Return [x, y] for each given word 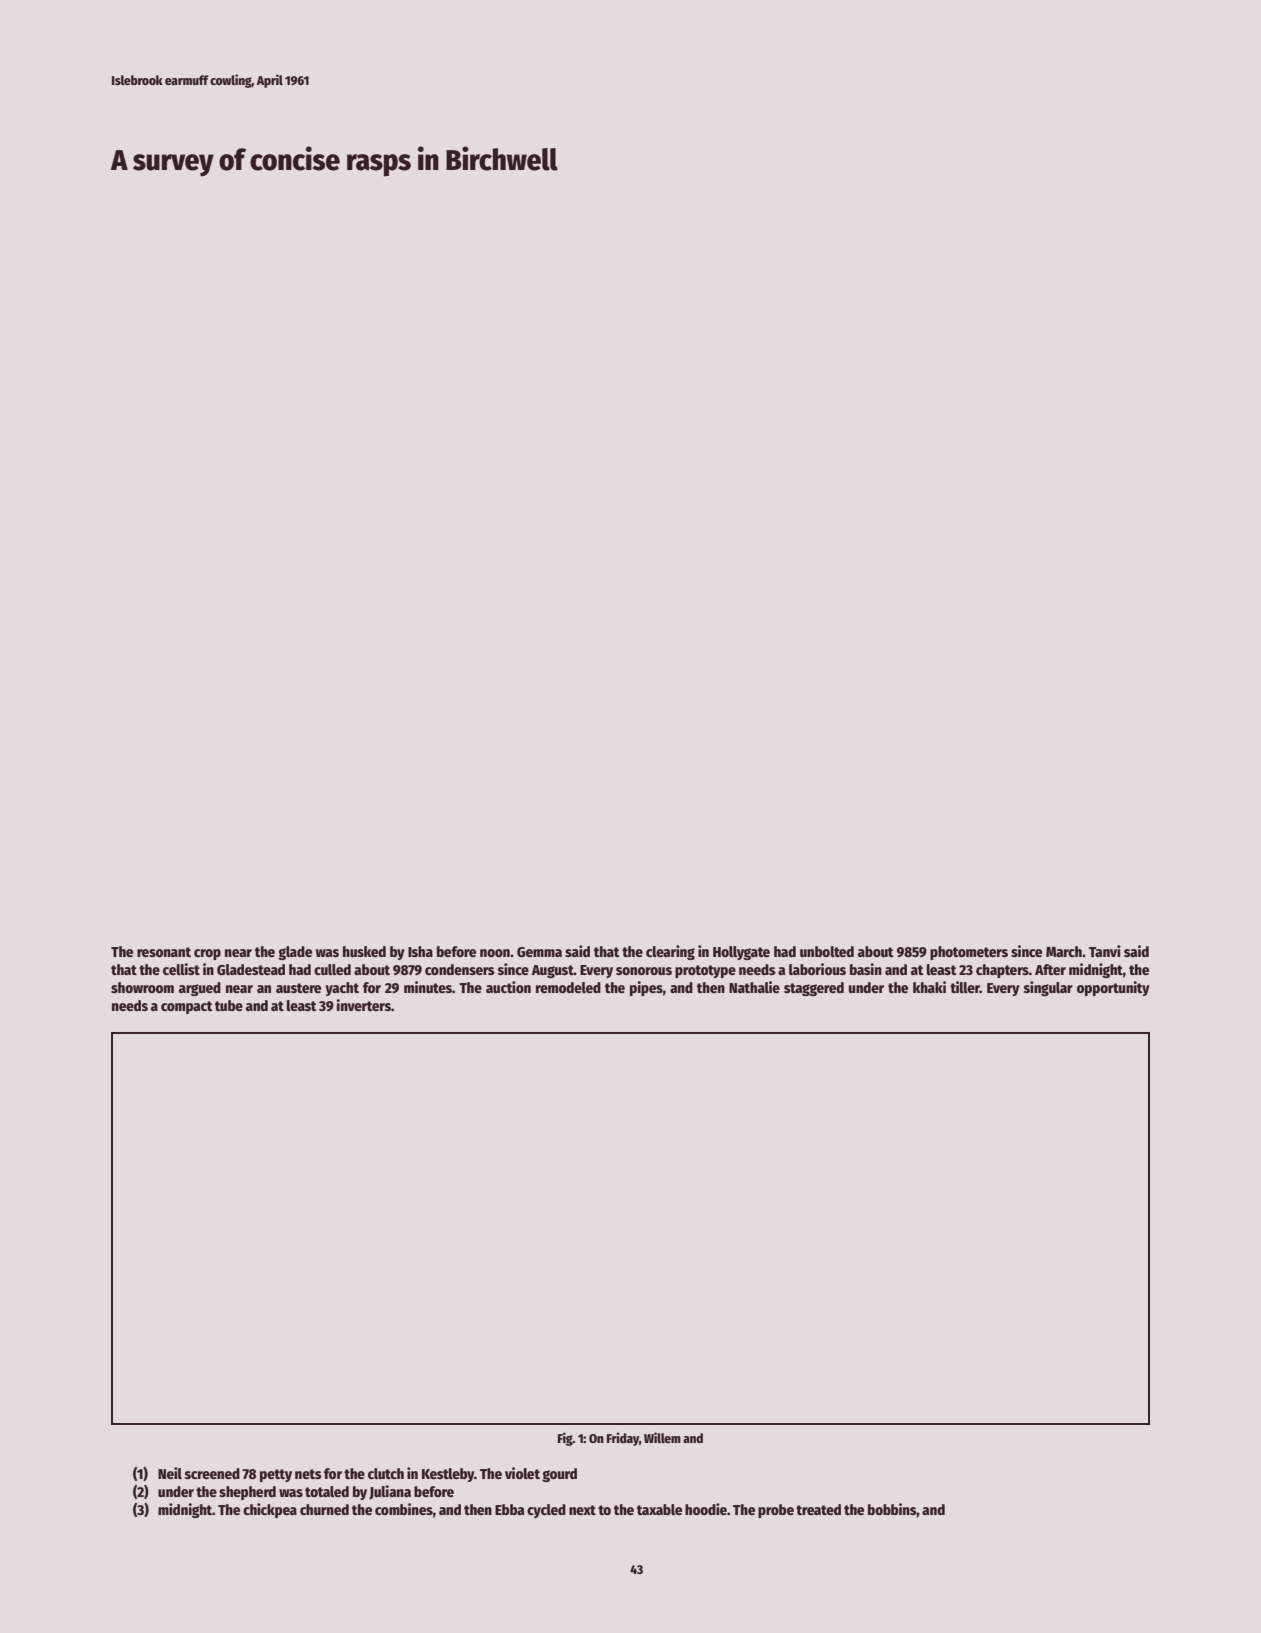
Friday [623, 1439]
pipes [646, 988]
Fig [565, 1439]
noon [495, 953]
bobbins [892, 1509]
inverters [363, 1005]
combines [404, 1509]
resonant [164, 952]
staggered [814, 989]
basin [866, 969]
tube [229, 1005]
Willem [662, 1437]
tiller [965, 987]
